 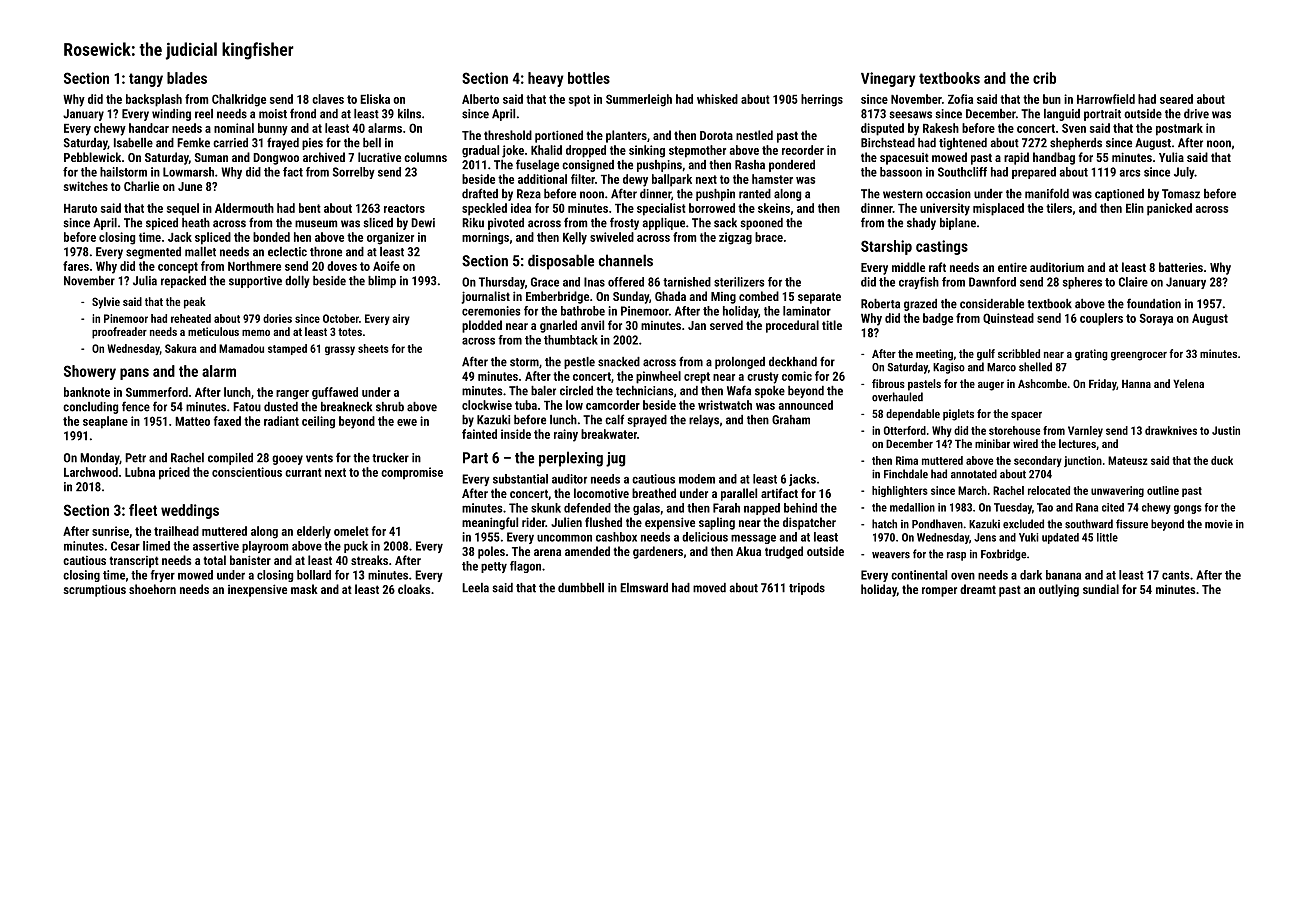 I want to click on Rakesh, so click(x=941, y=128).
